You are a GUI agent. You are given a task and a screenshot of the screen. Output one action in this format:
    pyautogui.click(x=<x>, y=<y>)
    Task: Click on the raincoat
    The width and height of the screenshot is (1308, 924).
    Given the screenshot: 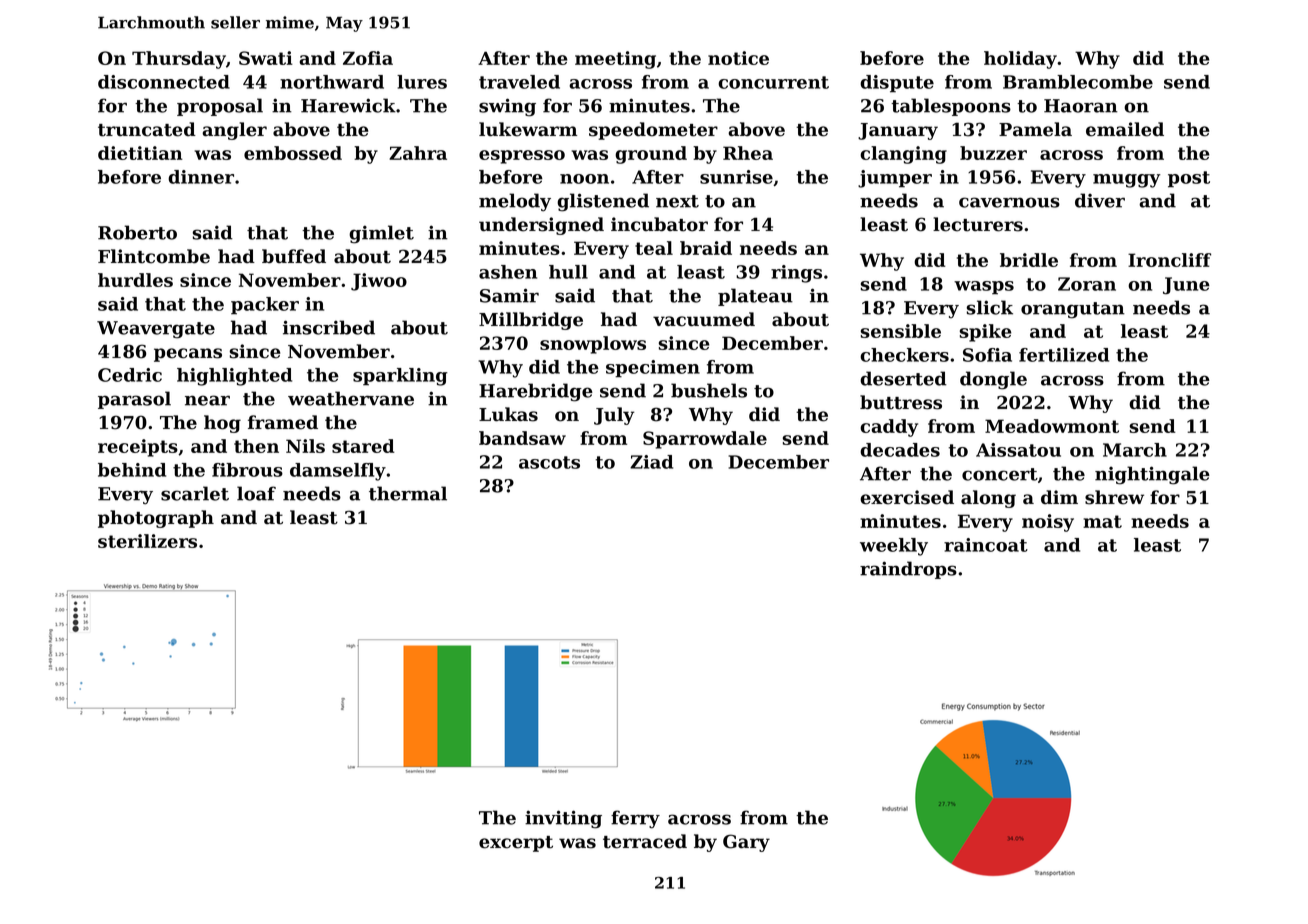 What is the action you would take?
    pyautogui.click(x=986, y=545)
